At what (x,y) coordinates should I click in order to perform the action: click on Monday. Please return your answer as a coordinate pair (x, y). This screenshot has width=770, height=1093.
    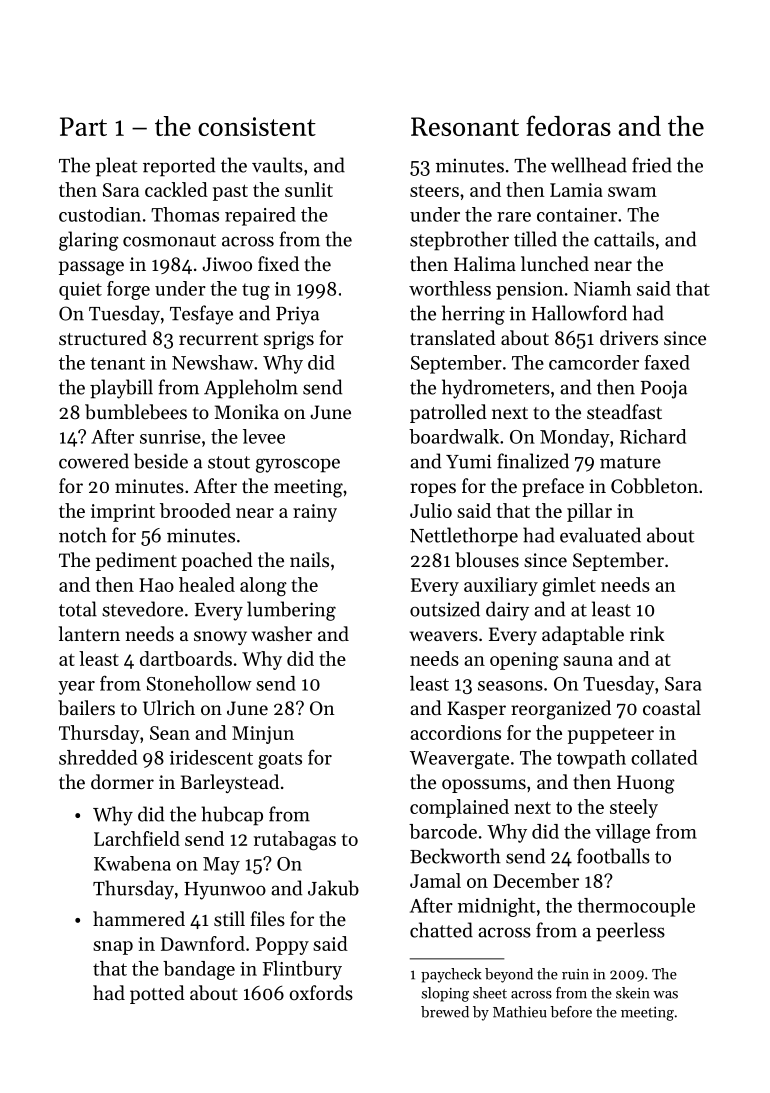
    Looking at the image, I should click on (575, 438).
